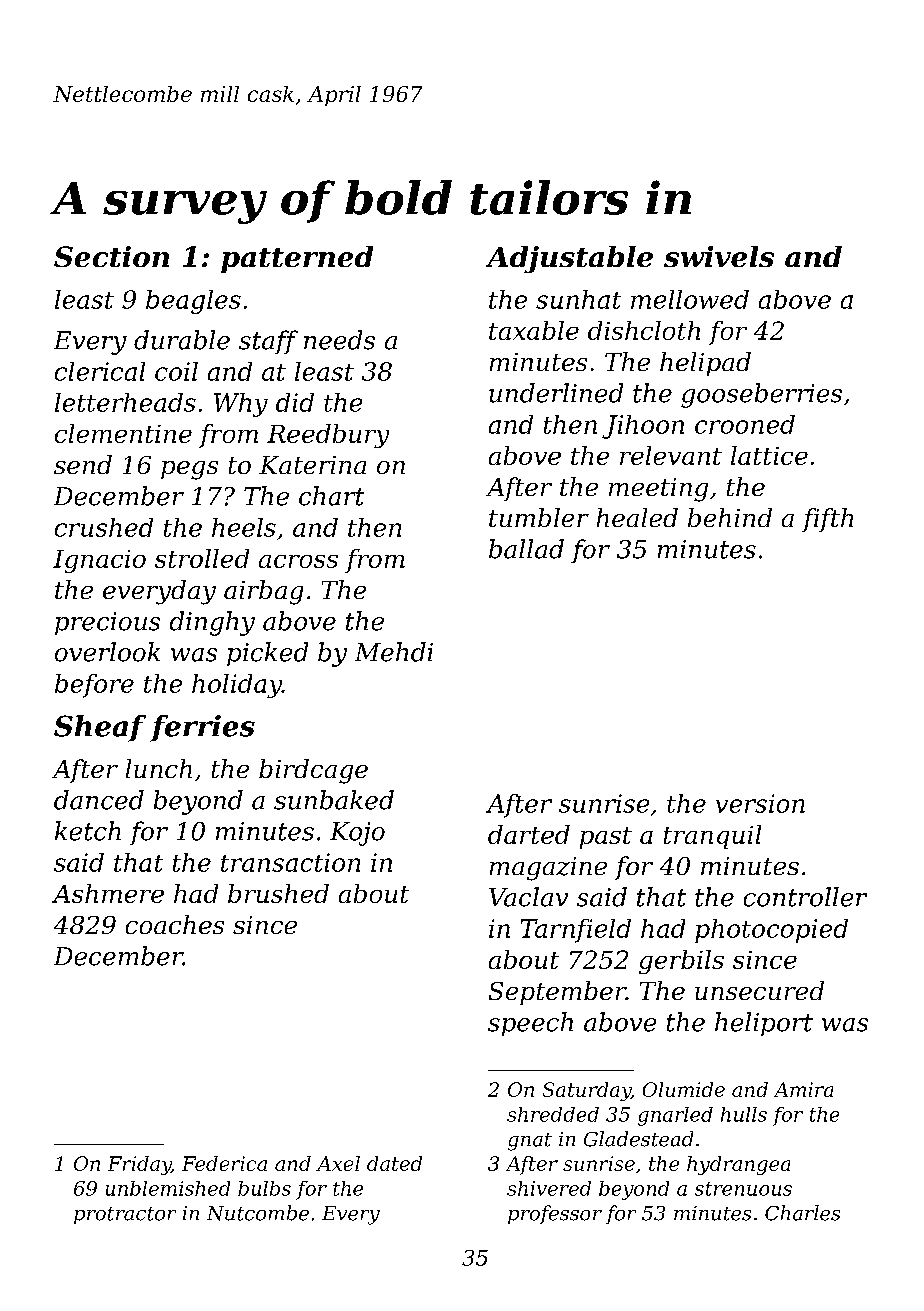  What do you see at coordinates (193, 302) in the screenshot?
I see `beagles` at bounding box center [193, 302].
